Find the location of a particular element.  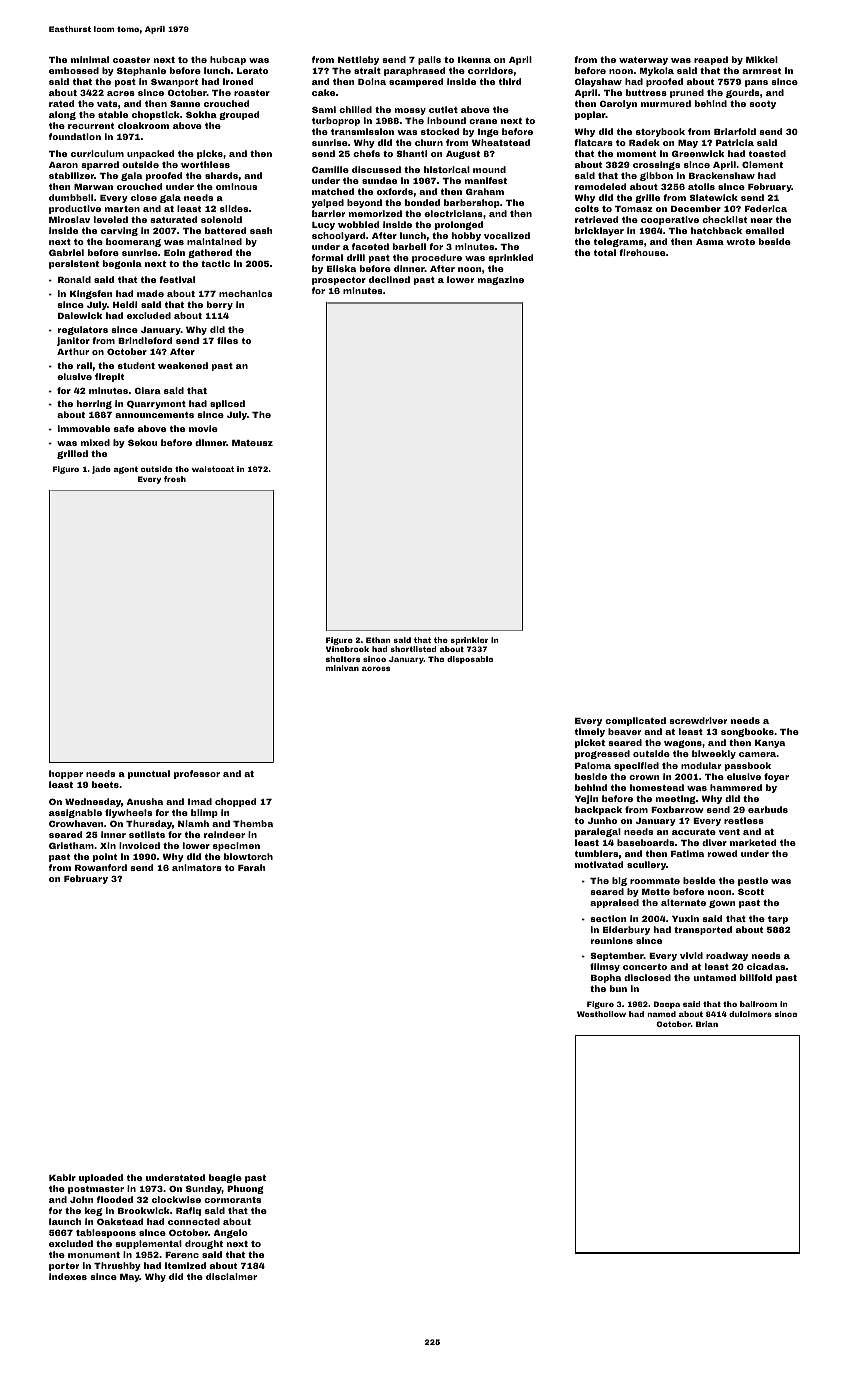

Farah is located at coordinates (251, 867).
